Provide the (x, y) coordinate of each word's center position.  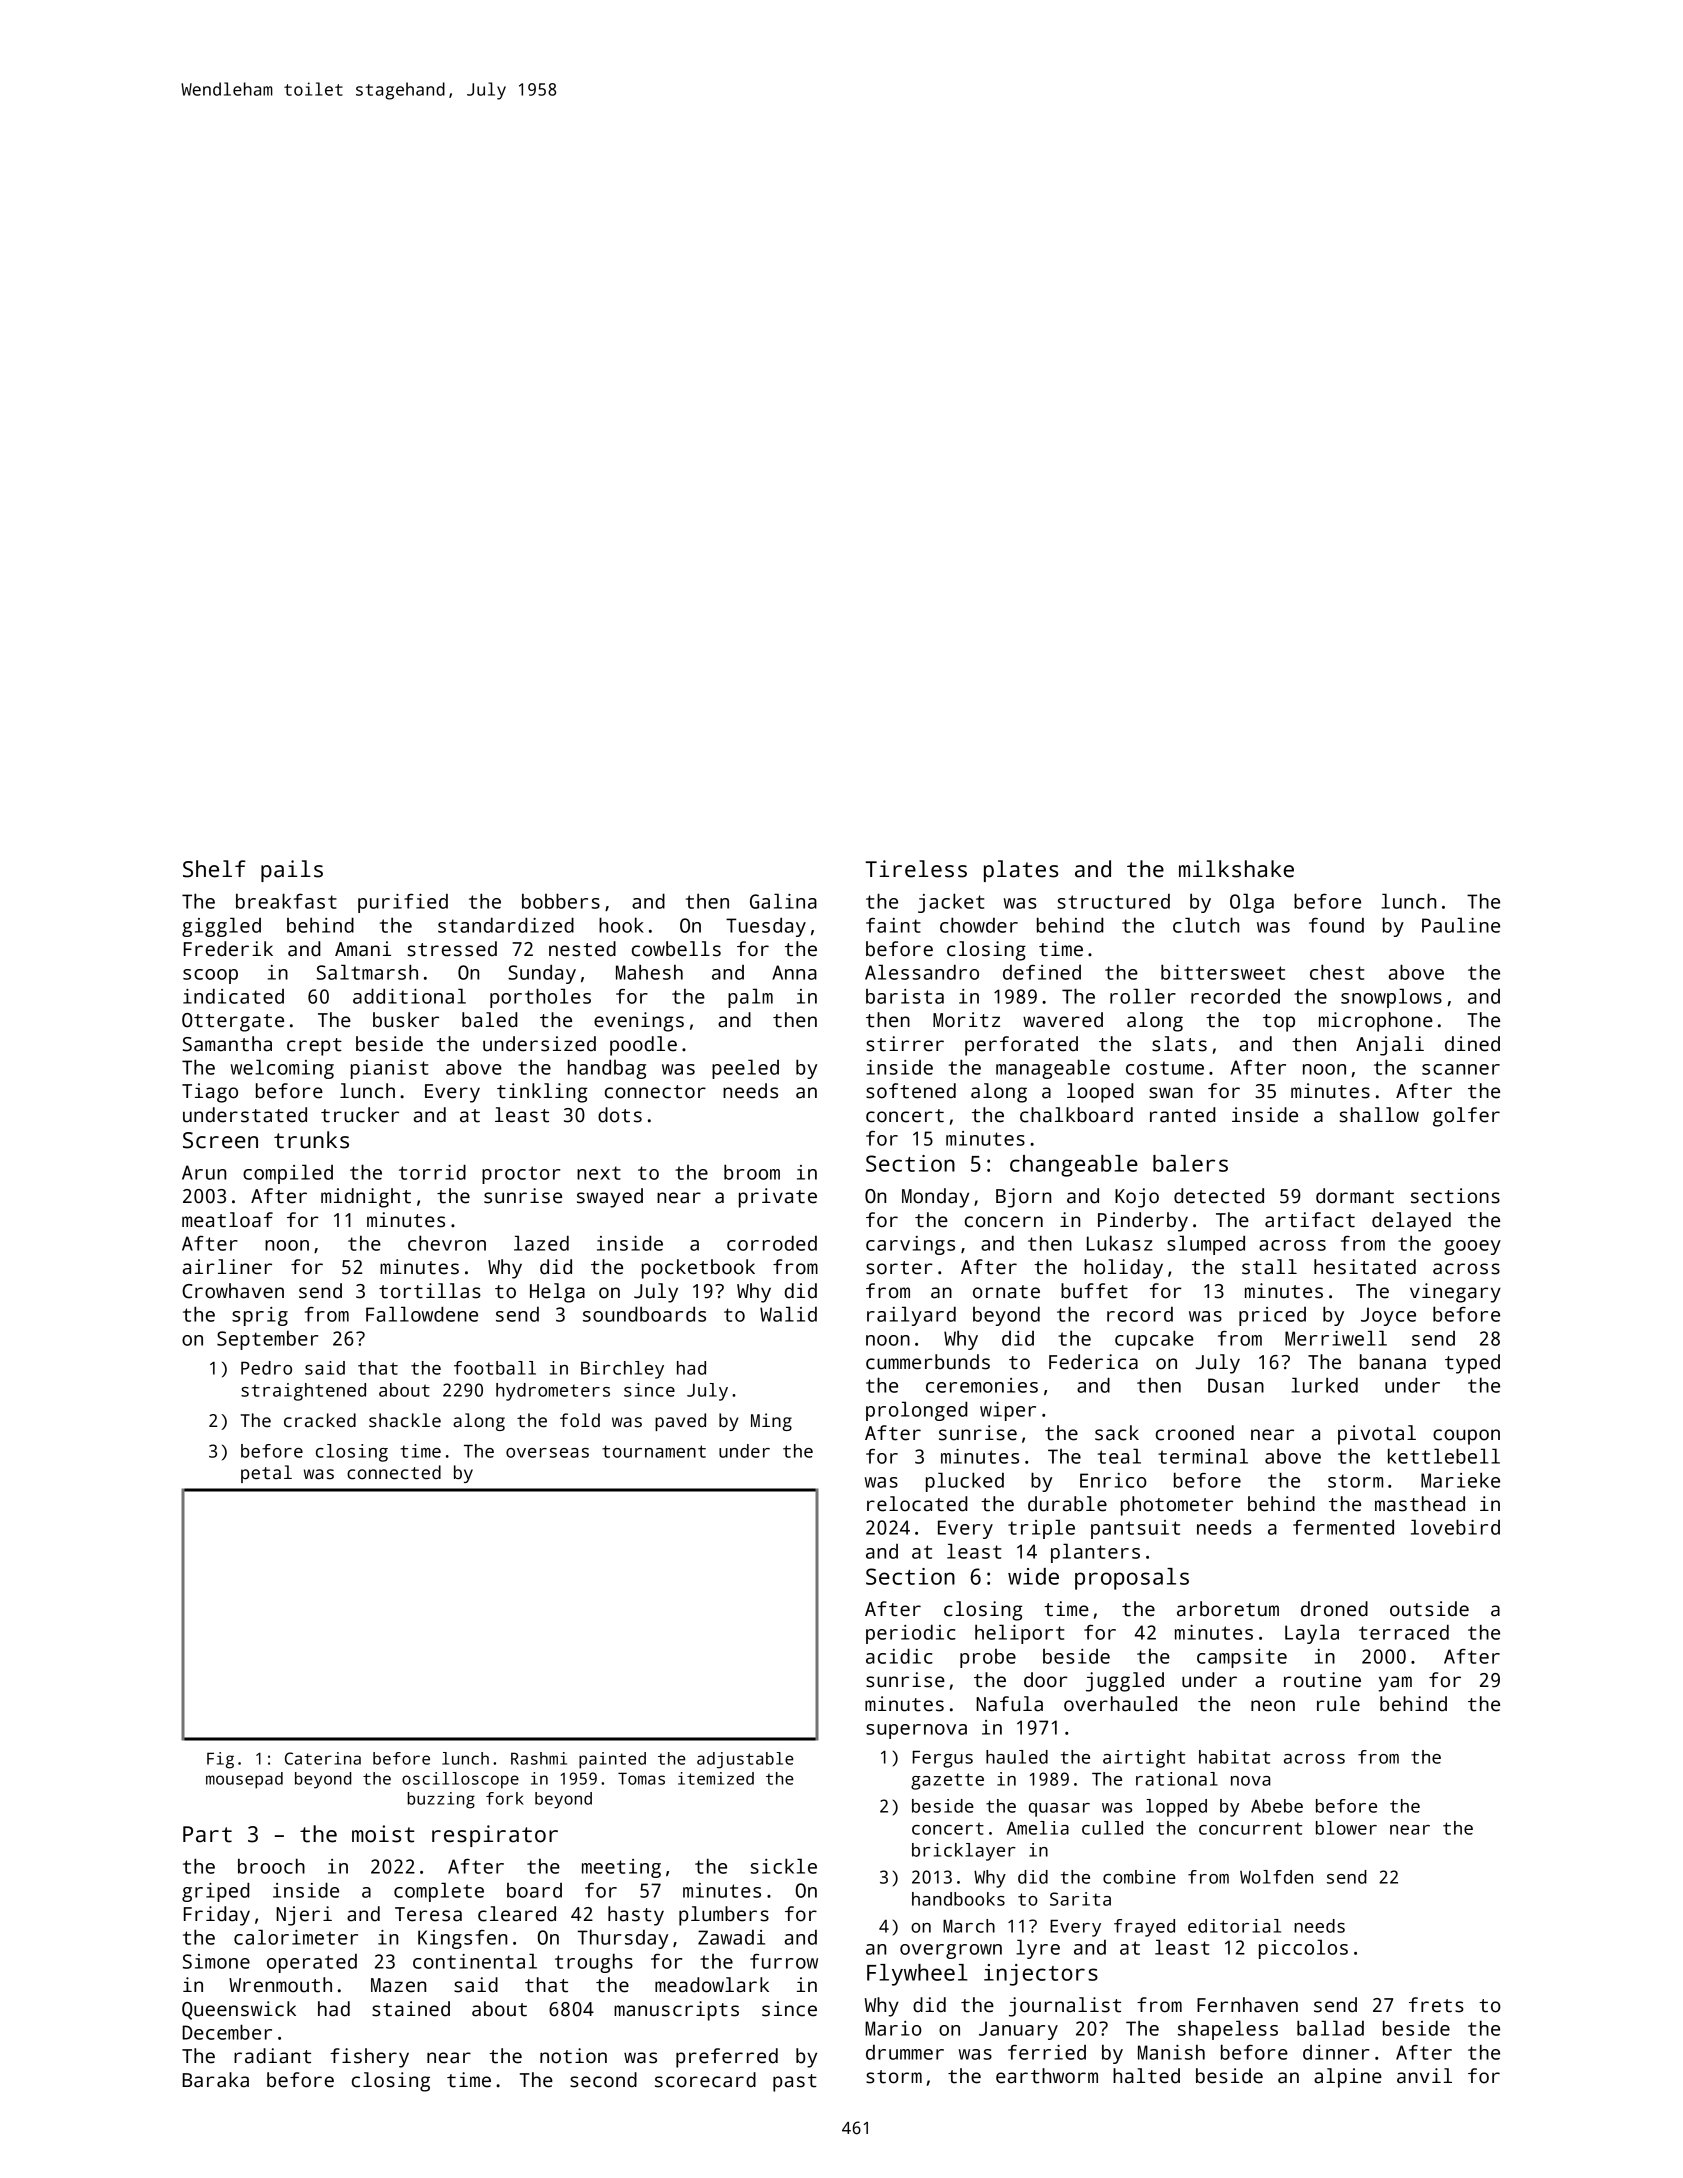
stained (411, 2009)
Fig (220, 1760)
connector (655, 1092)
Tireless (916, 869)
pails (292, 871)
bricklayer (964, 1852)
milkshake (1236, 869)
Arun (204, 1172)
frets (1436, 2005)
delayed (1411, 1222)
